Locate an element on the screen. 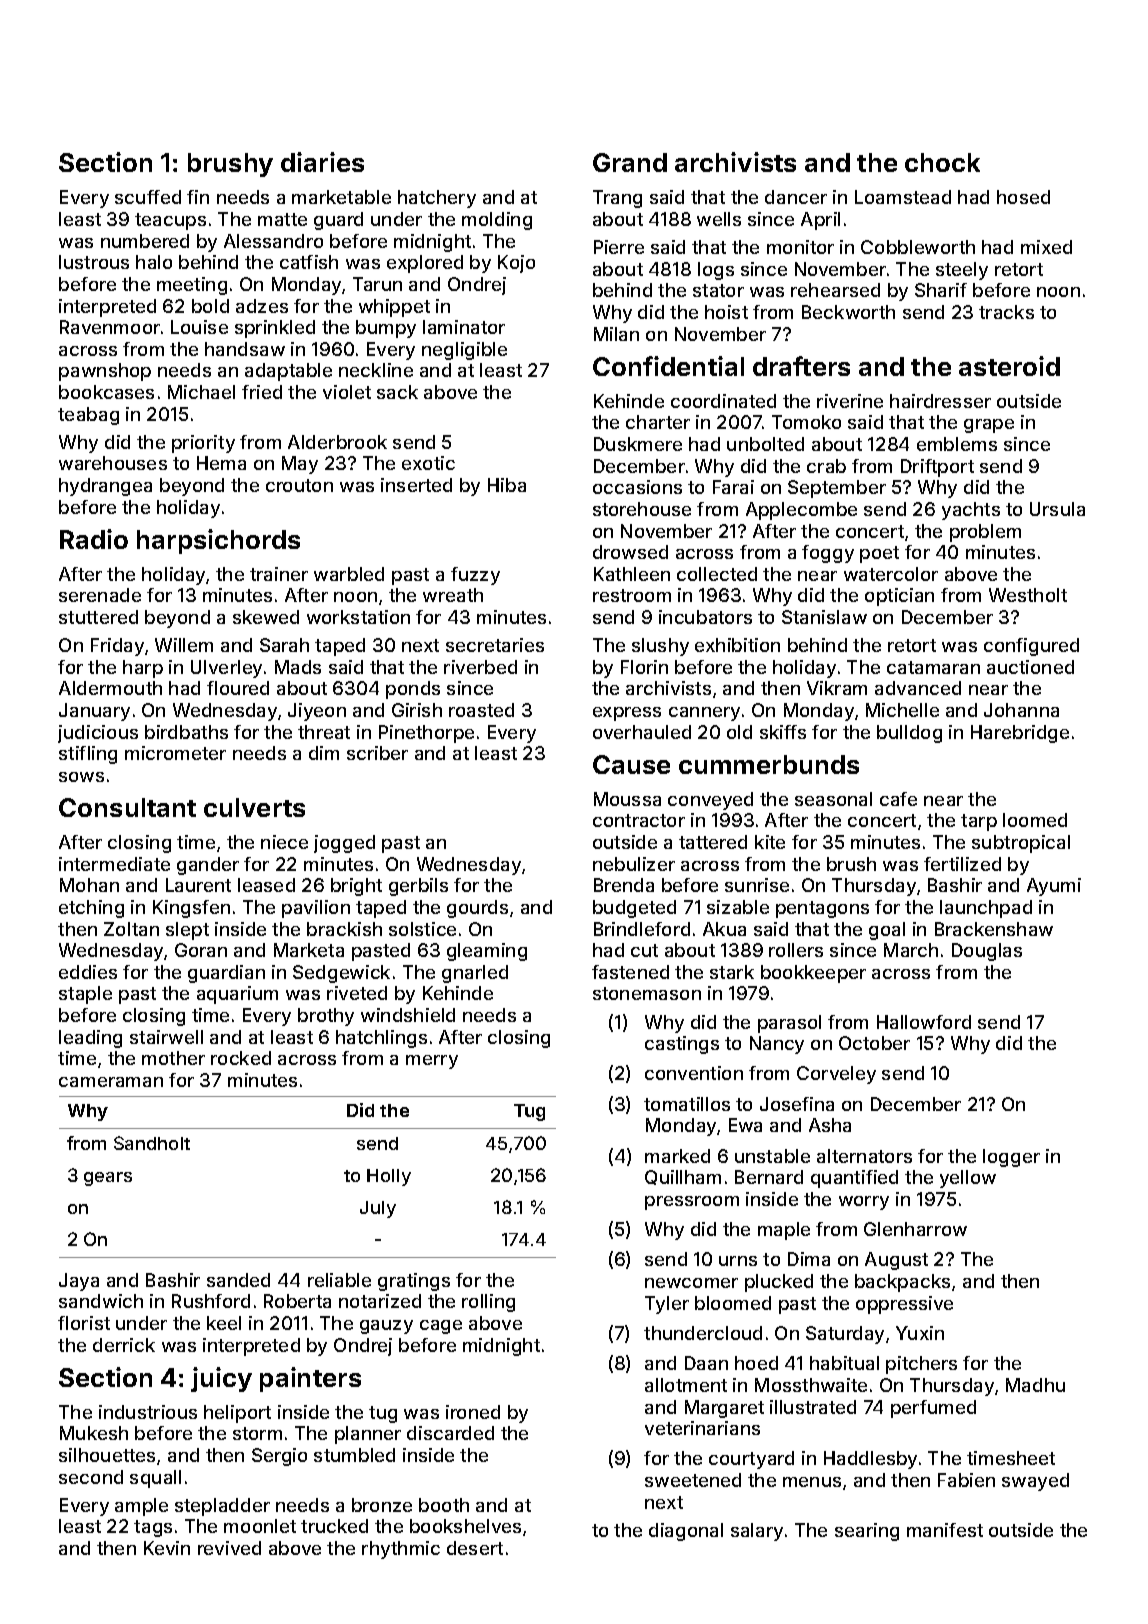 This screenshot has width=1148, height=1624. Mads is located at coordinates (298, 667).
